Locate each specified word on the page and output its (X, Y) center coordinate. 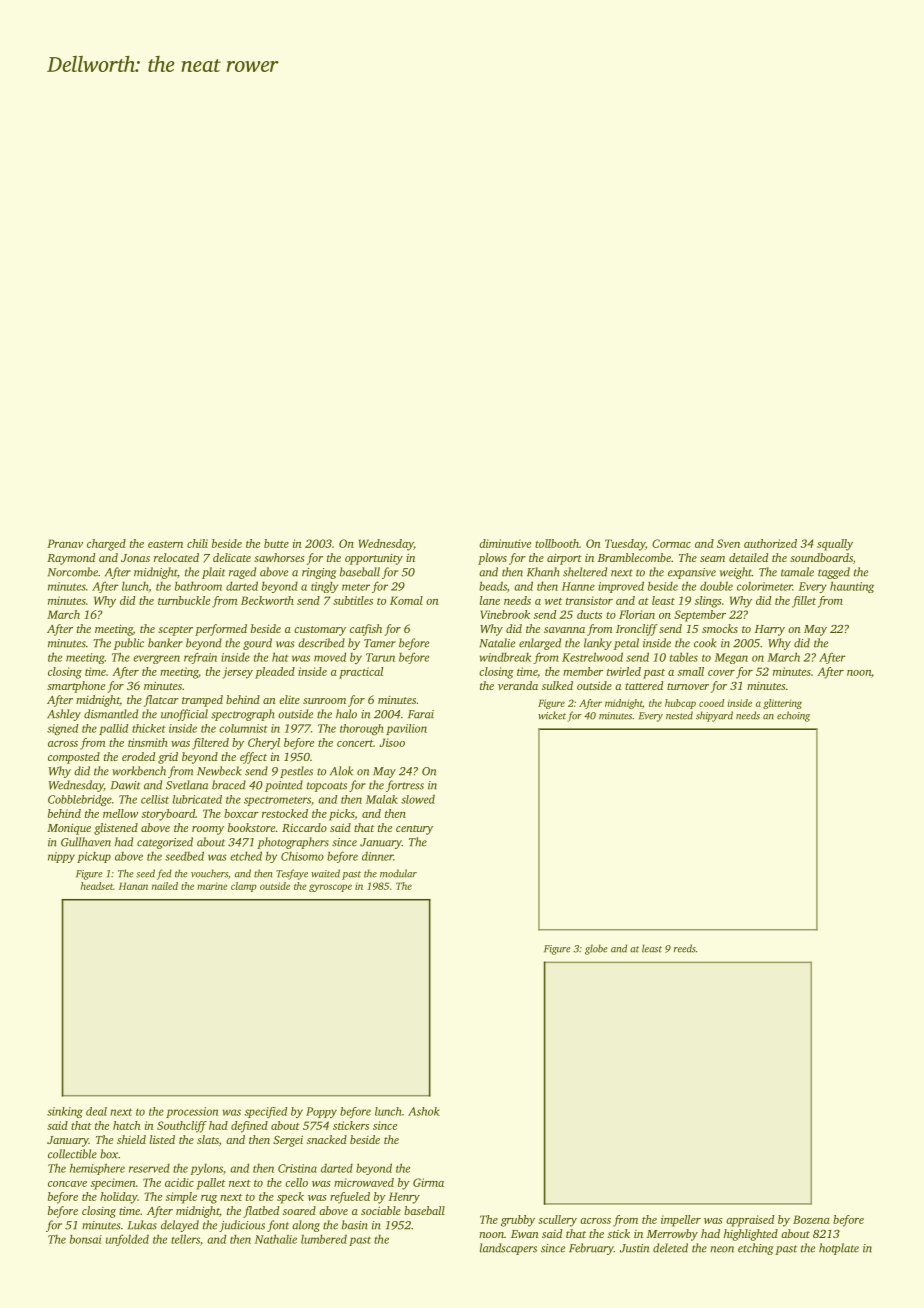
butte (276, 543)
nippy (61, 857)
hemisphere (97, 1169)
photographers (293, 843)
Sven (728, 543)
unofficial (184, 715)
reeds (685, 948)
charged (106, 545)
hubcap (680, 704)
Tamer (380, 643)
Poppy (321, 1112)
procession (192, 1112)
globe (596, 949)
